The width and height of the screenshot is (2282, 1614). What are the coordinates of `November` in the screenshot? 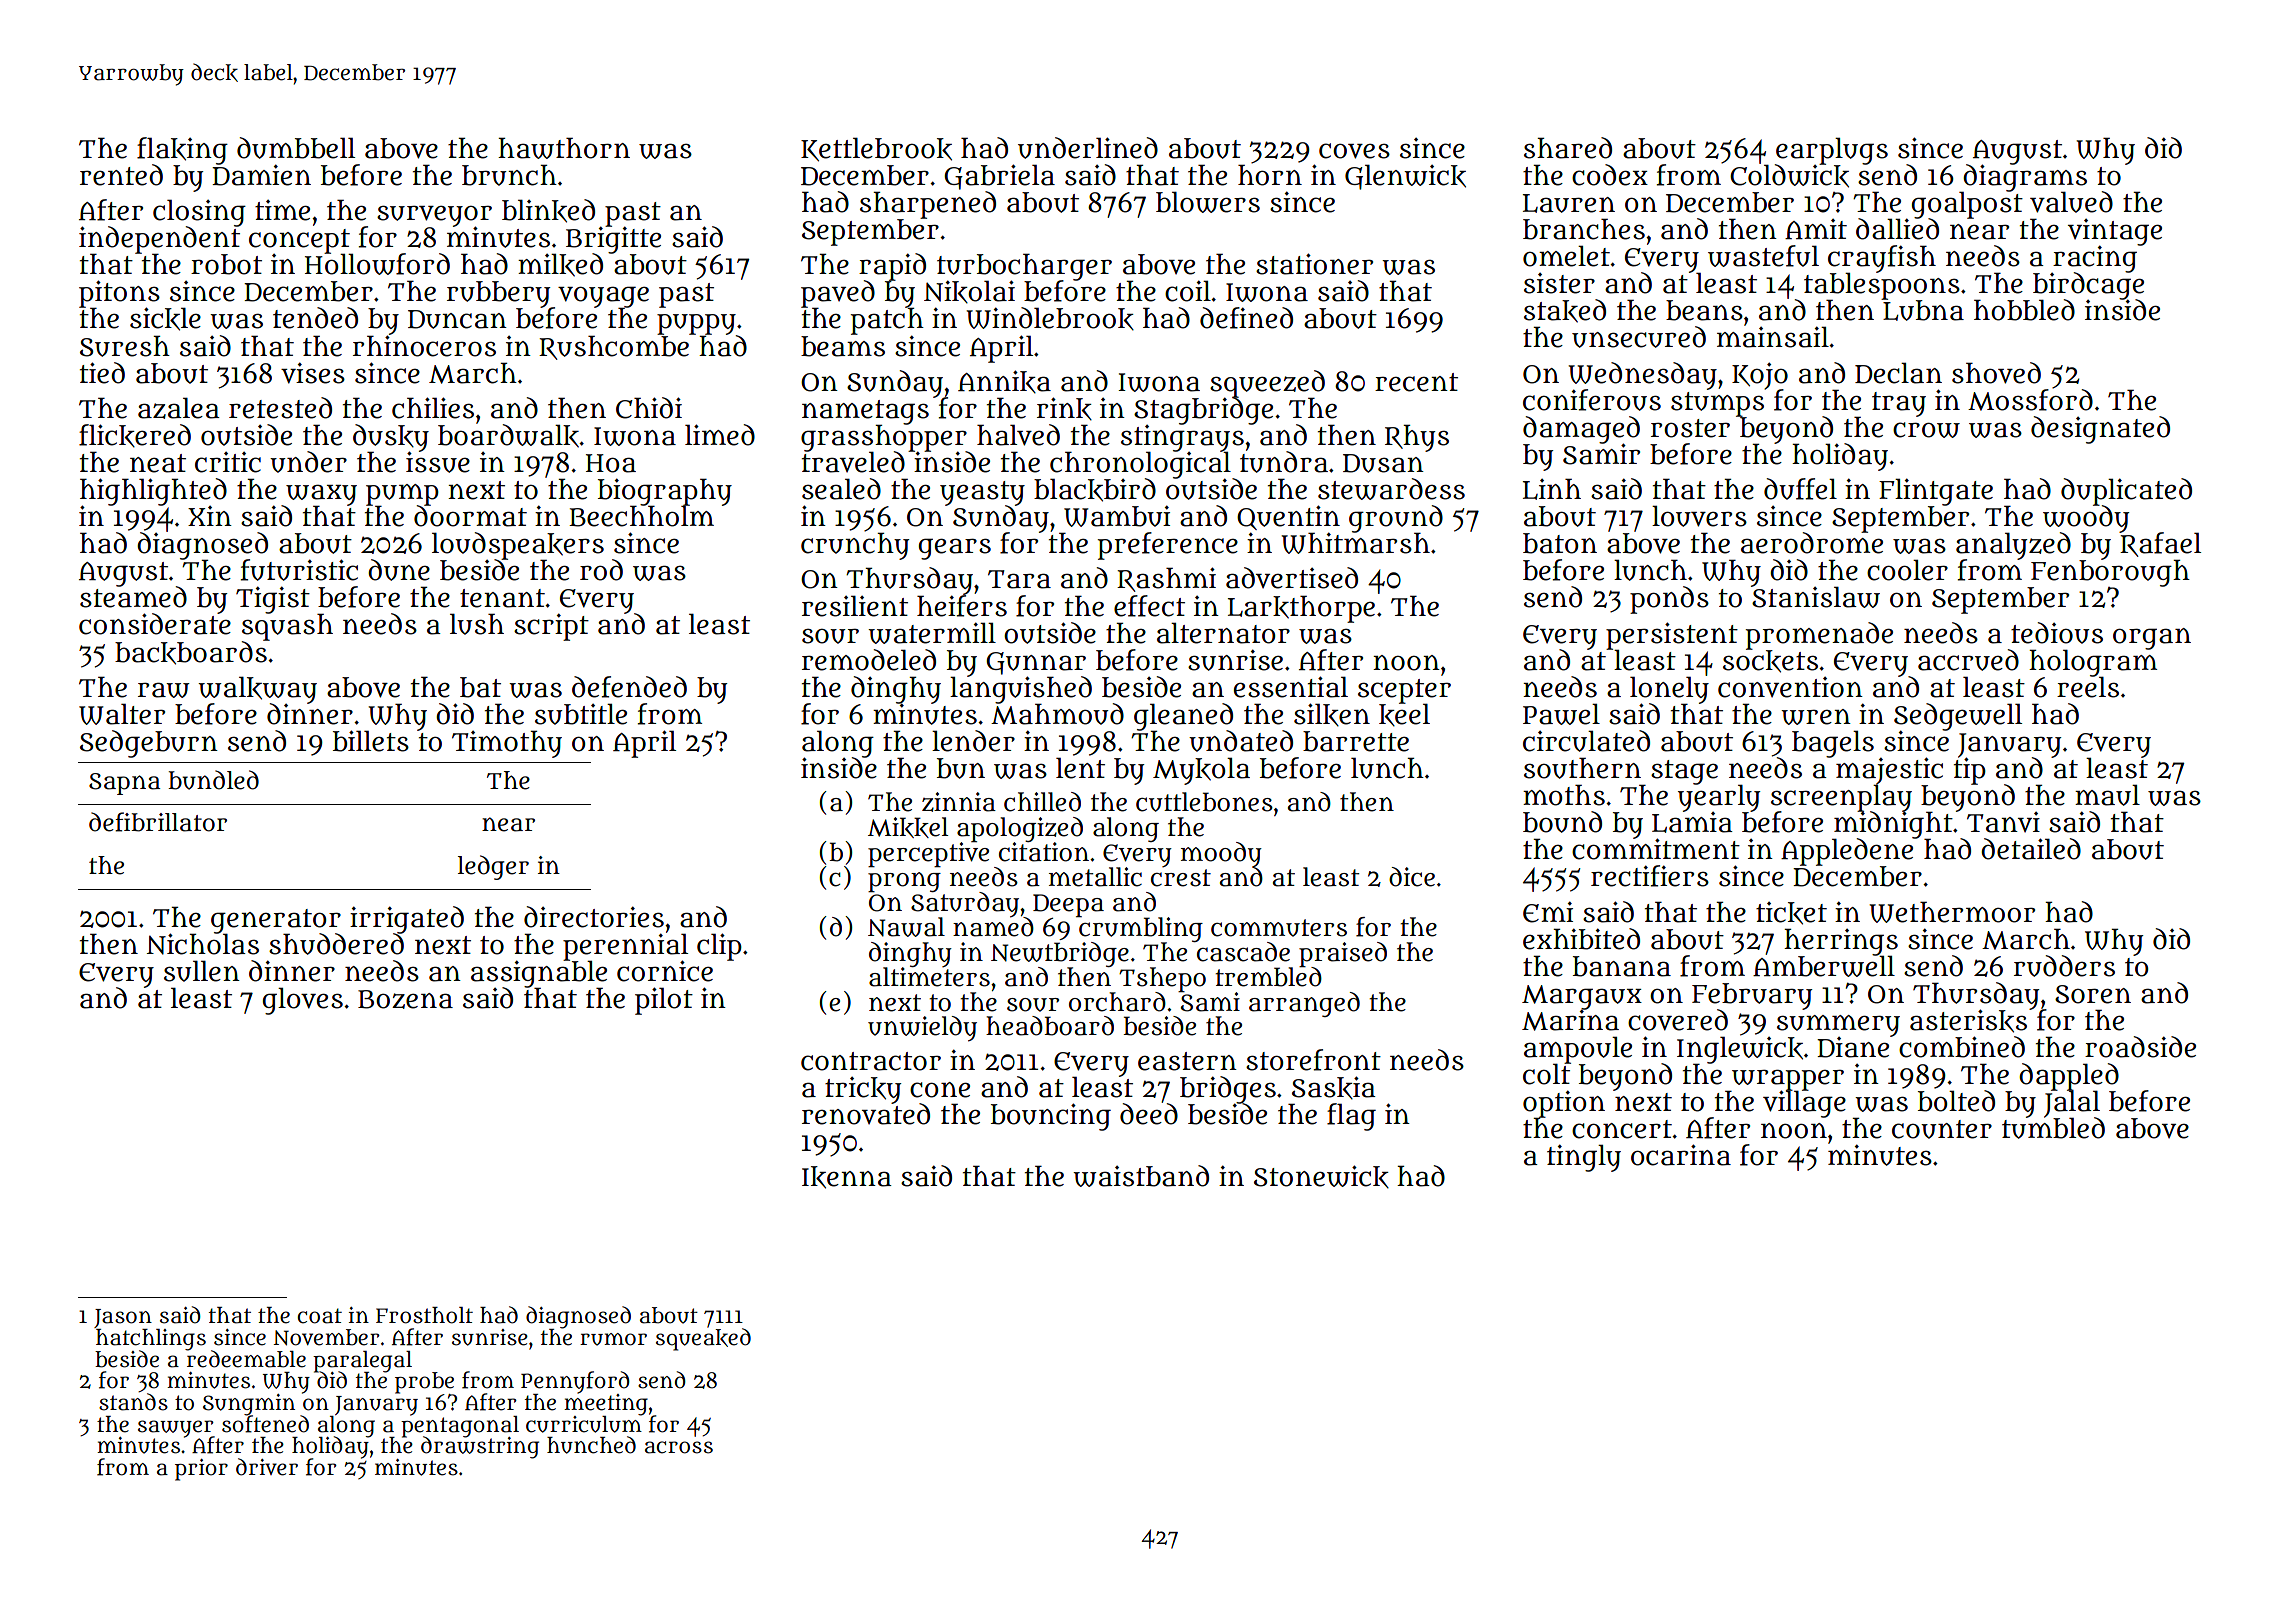 It's located at (326, 1337).
